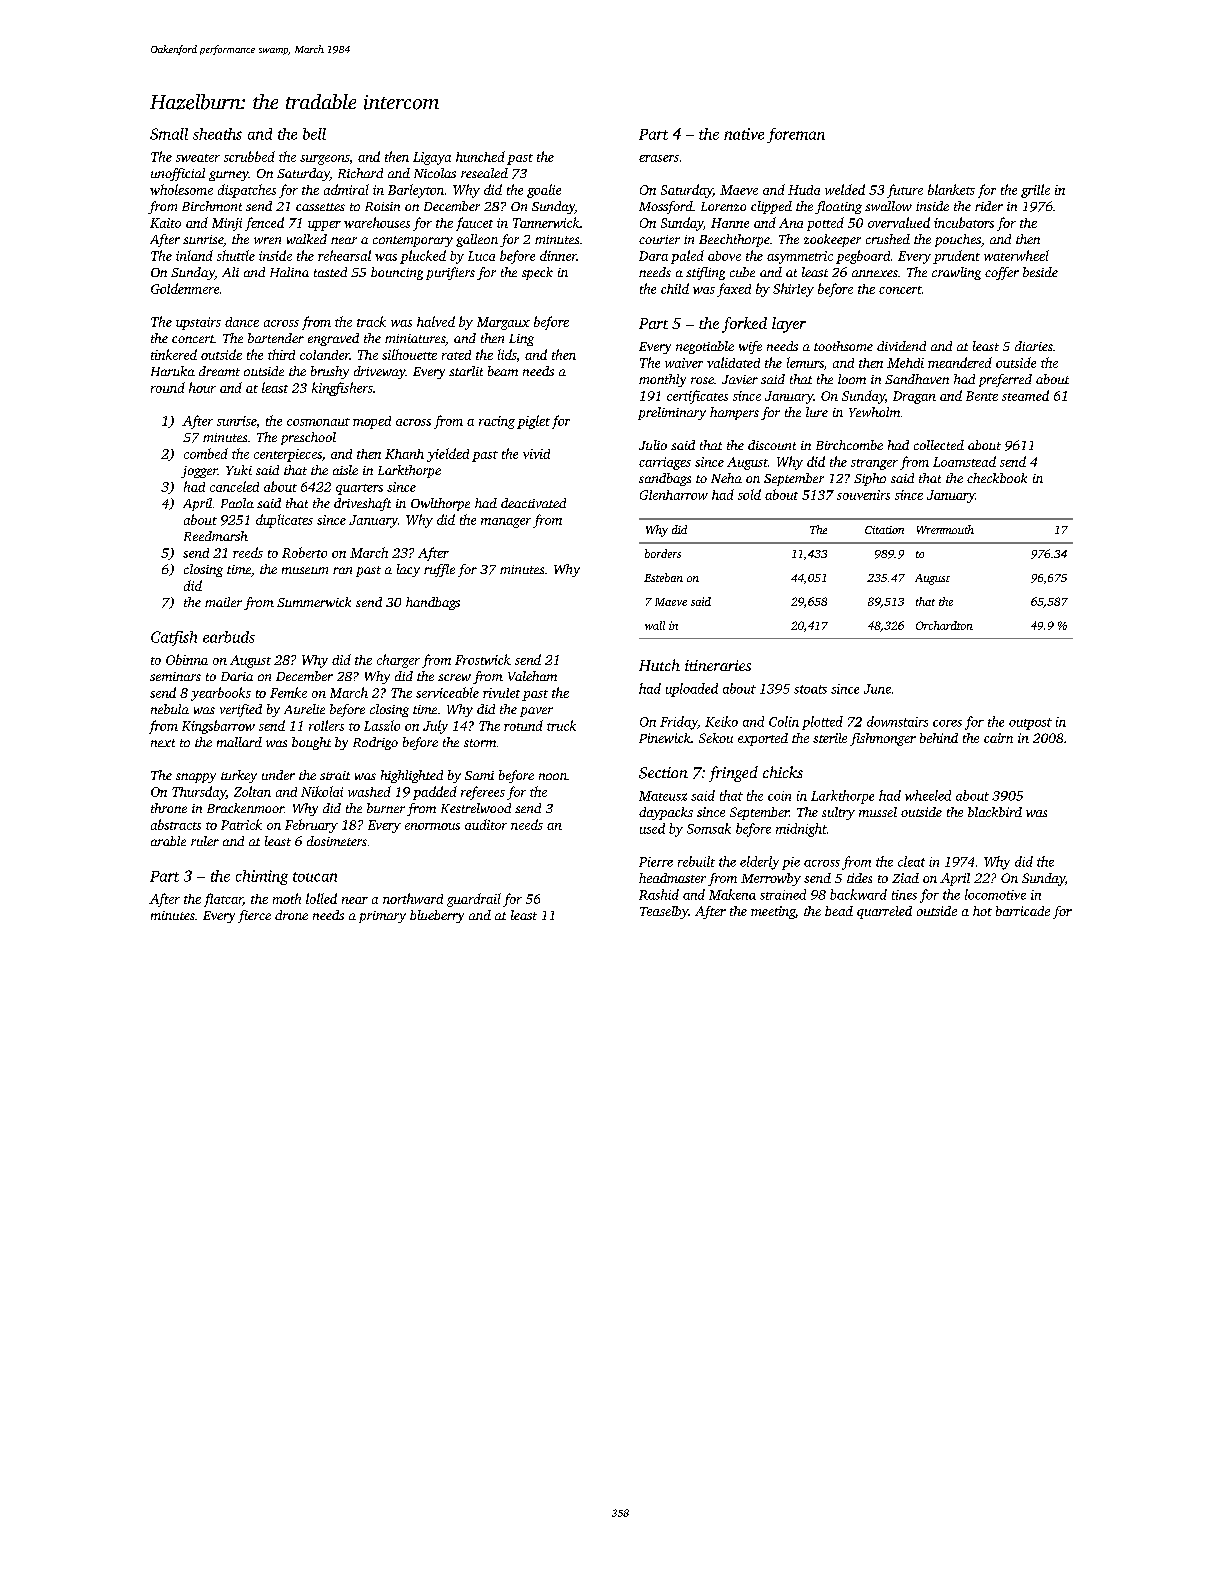  What do you see at coordinates (345, 470) in the image?
I see `aisle` at bounding box center [345, 470].
